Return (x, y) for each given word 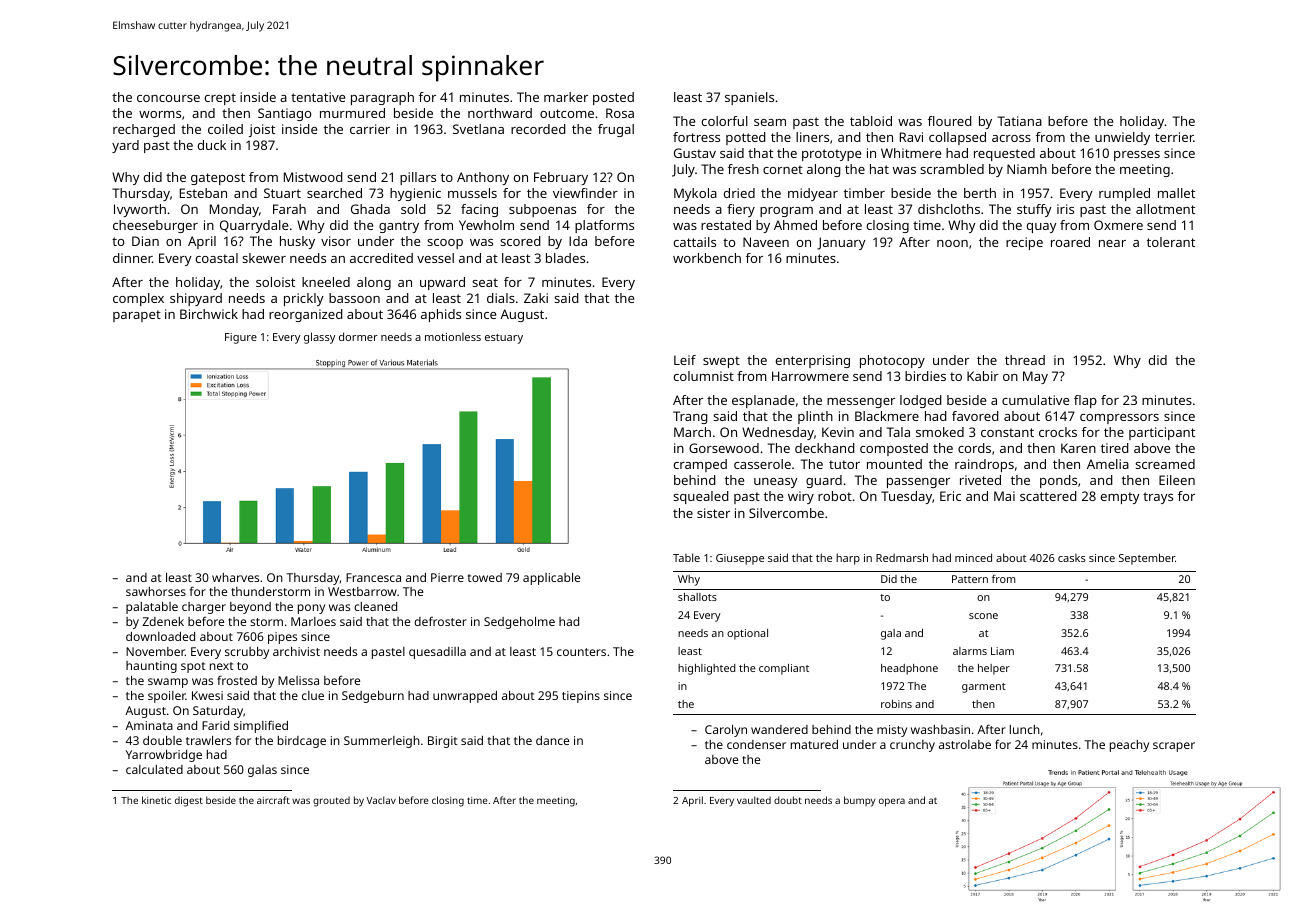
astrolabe (965, 744)
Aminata (149, 725)
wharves (235, 577)
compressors (1119, 419)
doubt (788, 800)
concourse (168, 98)
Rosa (620, 113)
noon (952, 243)
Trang (690, 417)
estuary (504, 339)
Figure (241, 338)
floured (950, 121)
